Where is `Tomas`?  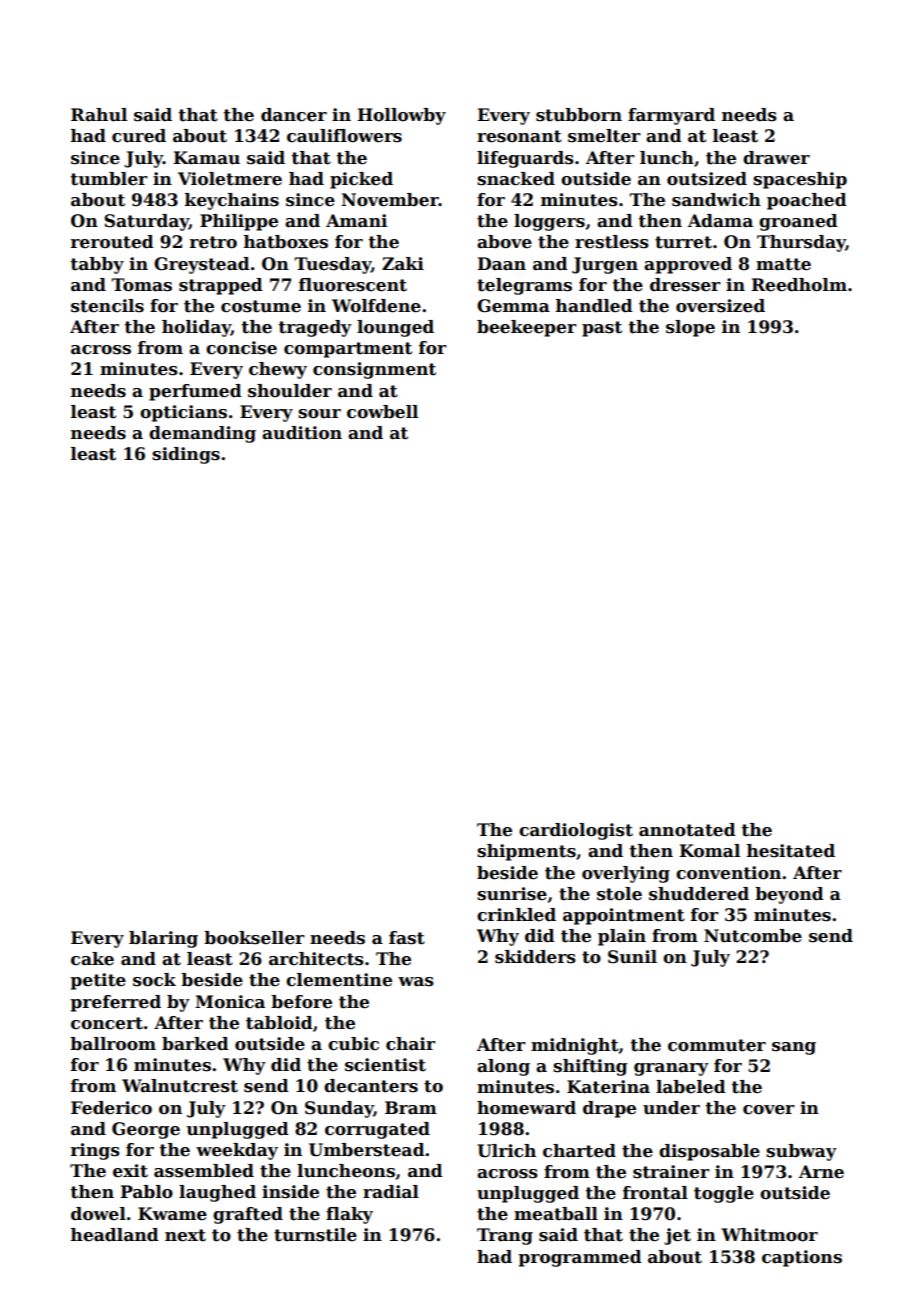 Tomas is located at coordinates (142, 285).
